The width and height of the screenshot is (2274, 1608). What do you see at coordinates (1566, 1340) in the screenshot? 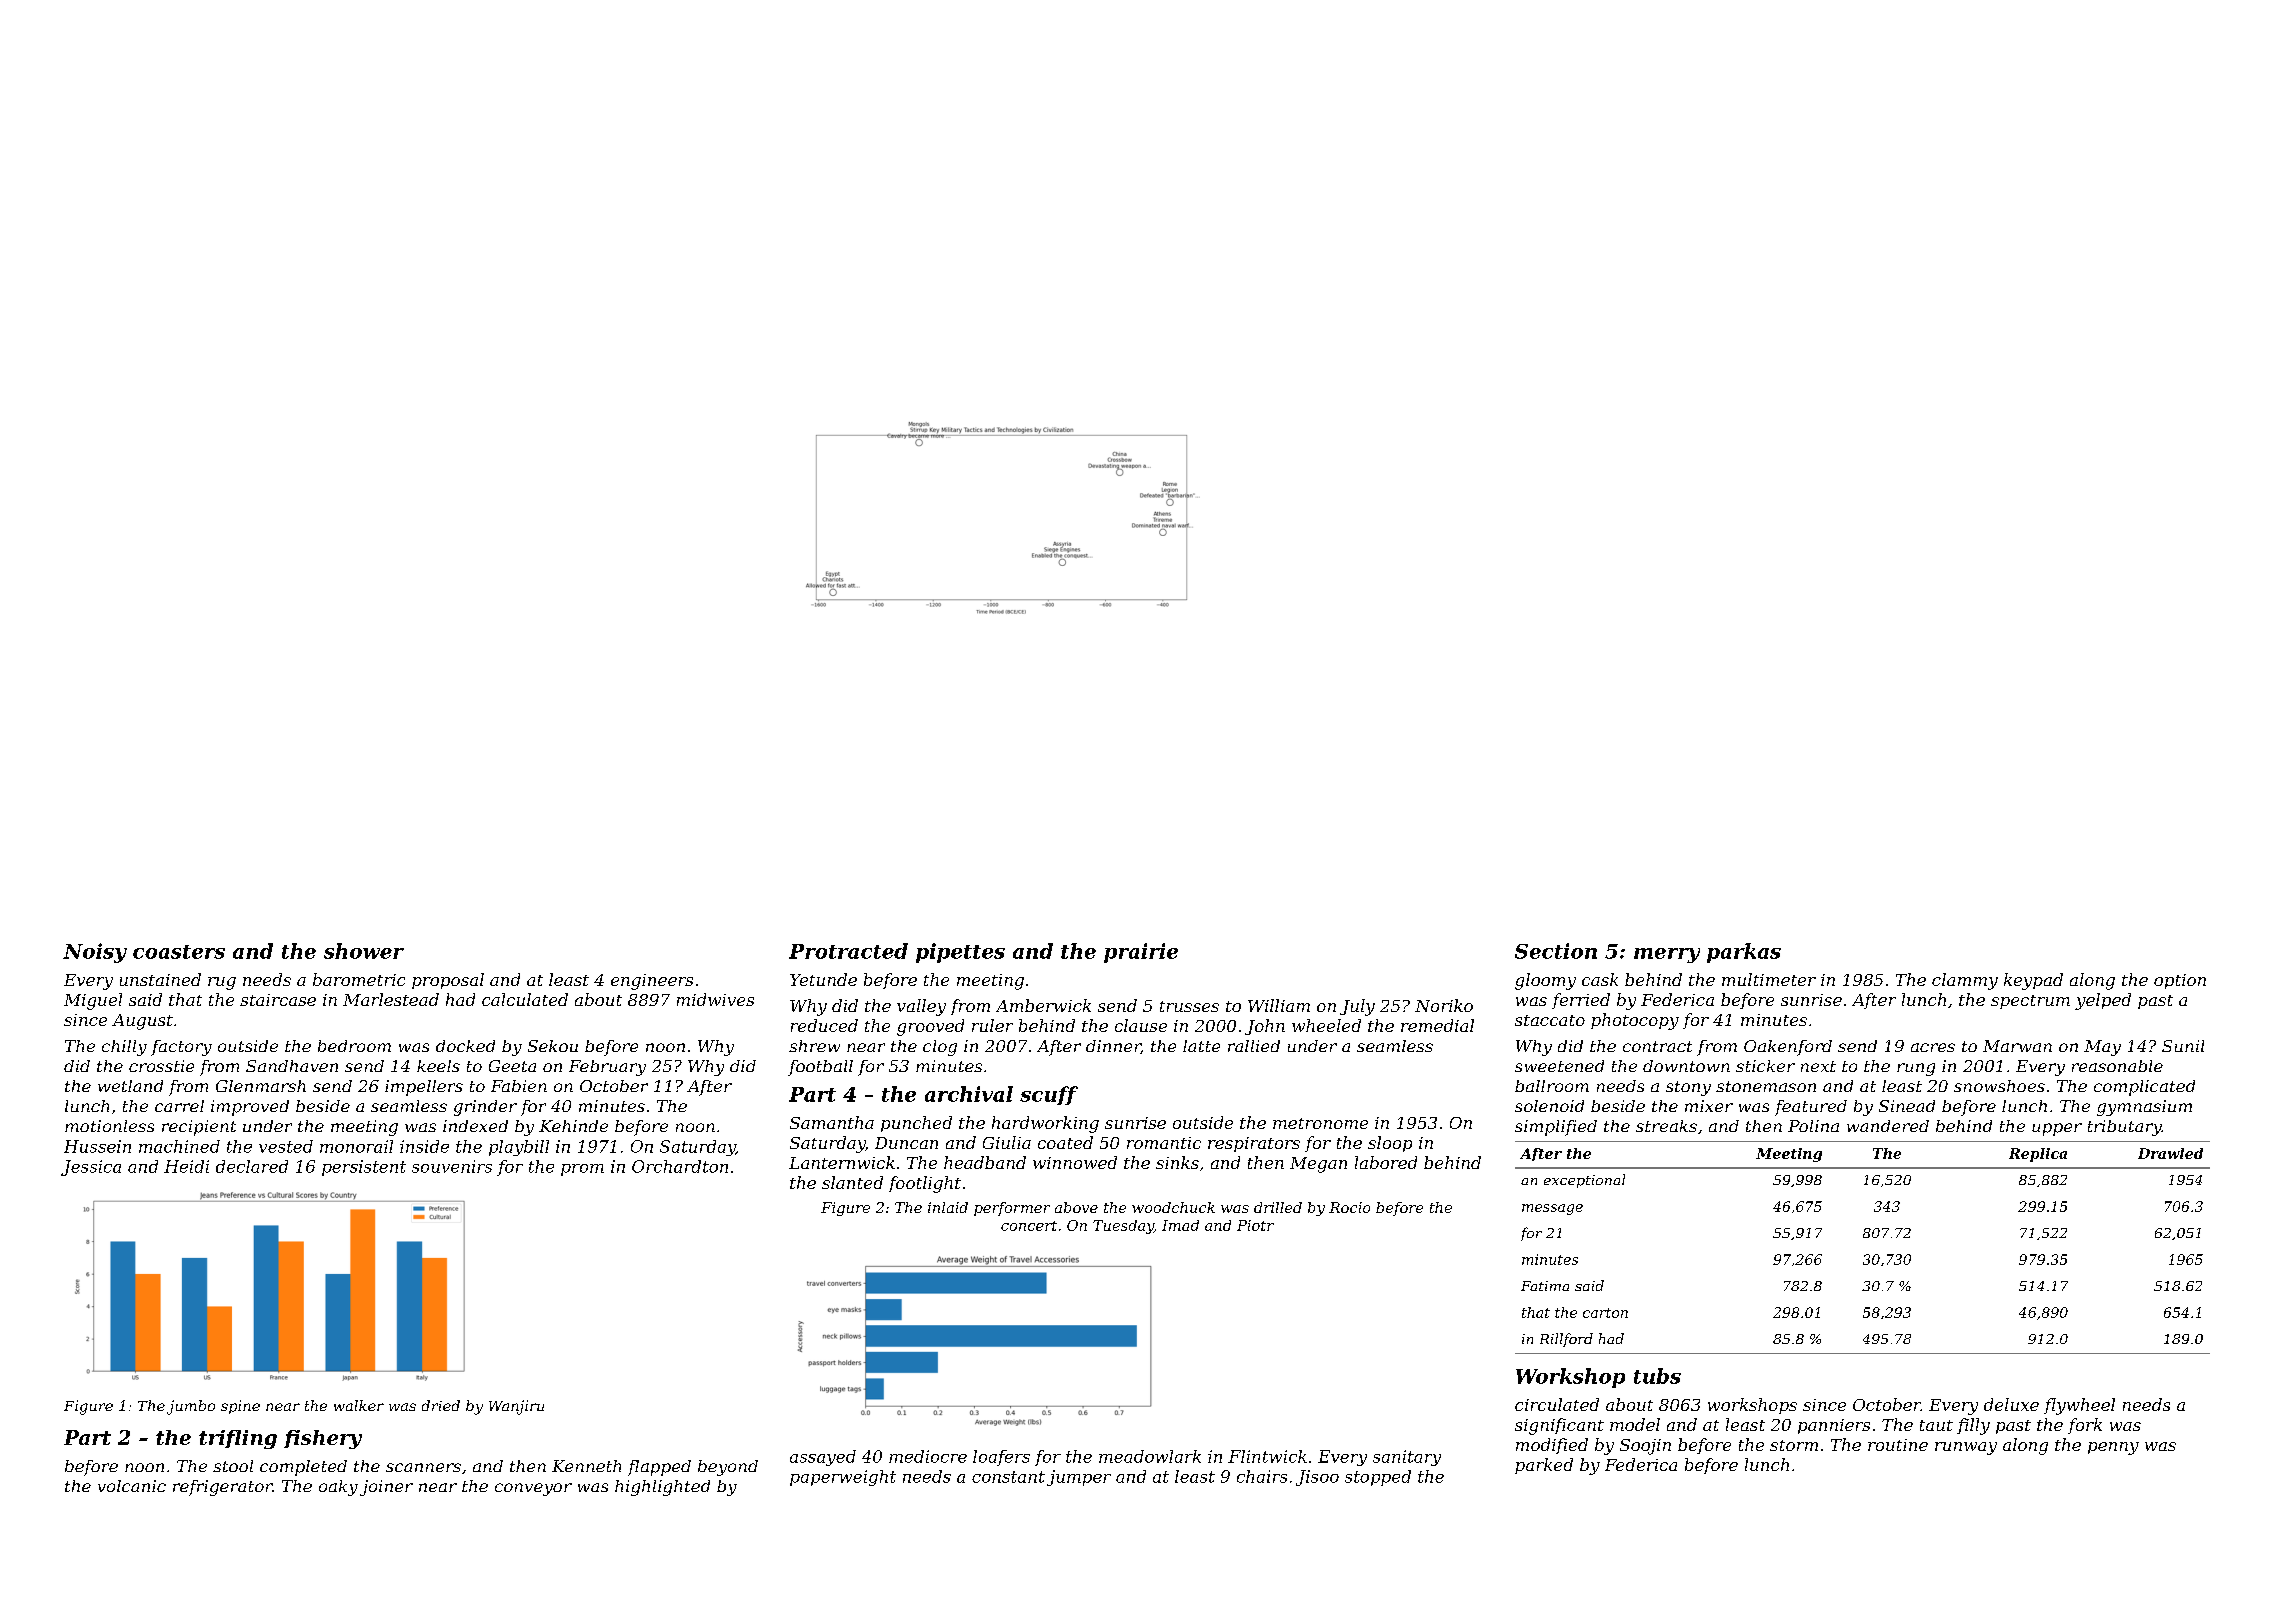
I see `Rillford` at bounding box center [1566, 1340].
